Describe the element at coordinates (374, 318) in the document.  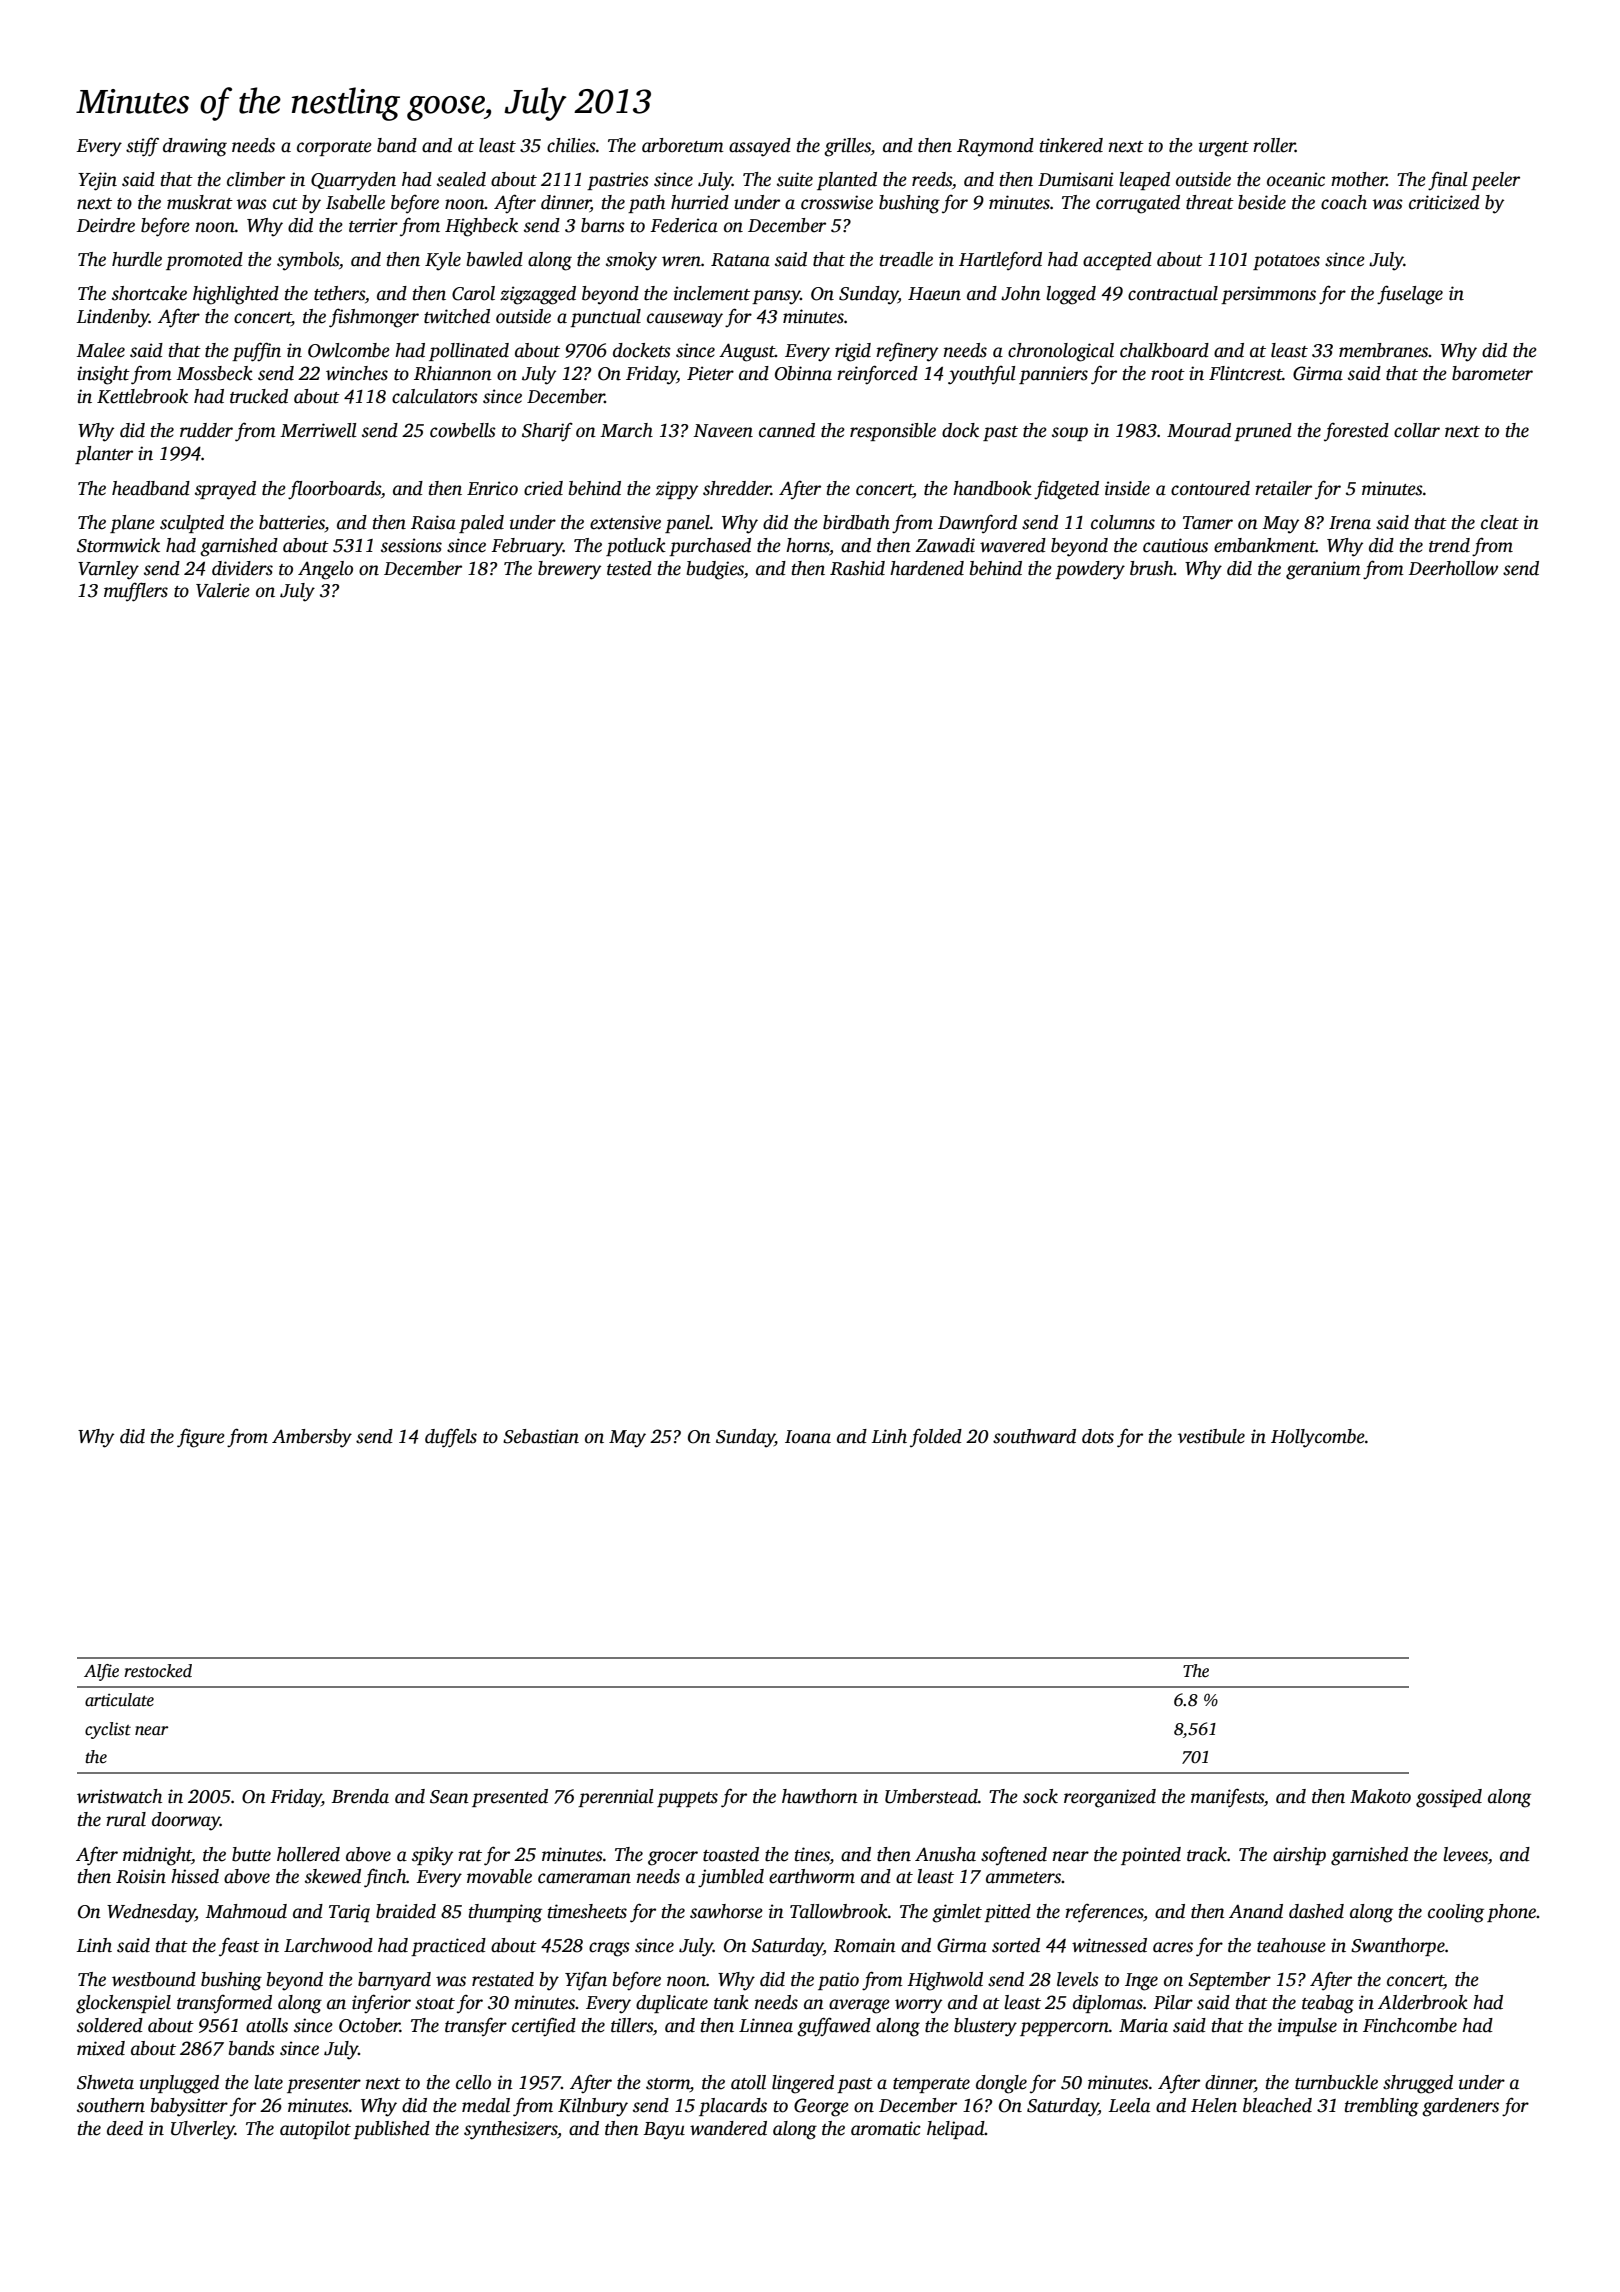
I see `fishmonger` at that location.
